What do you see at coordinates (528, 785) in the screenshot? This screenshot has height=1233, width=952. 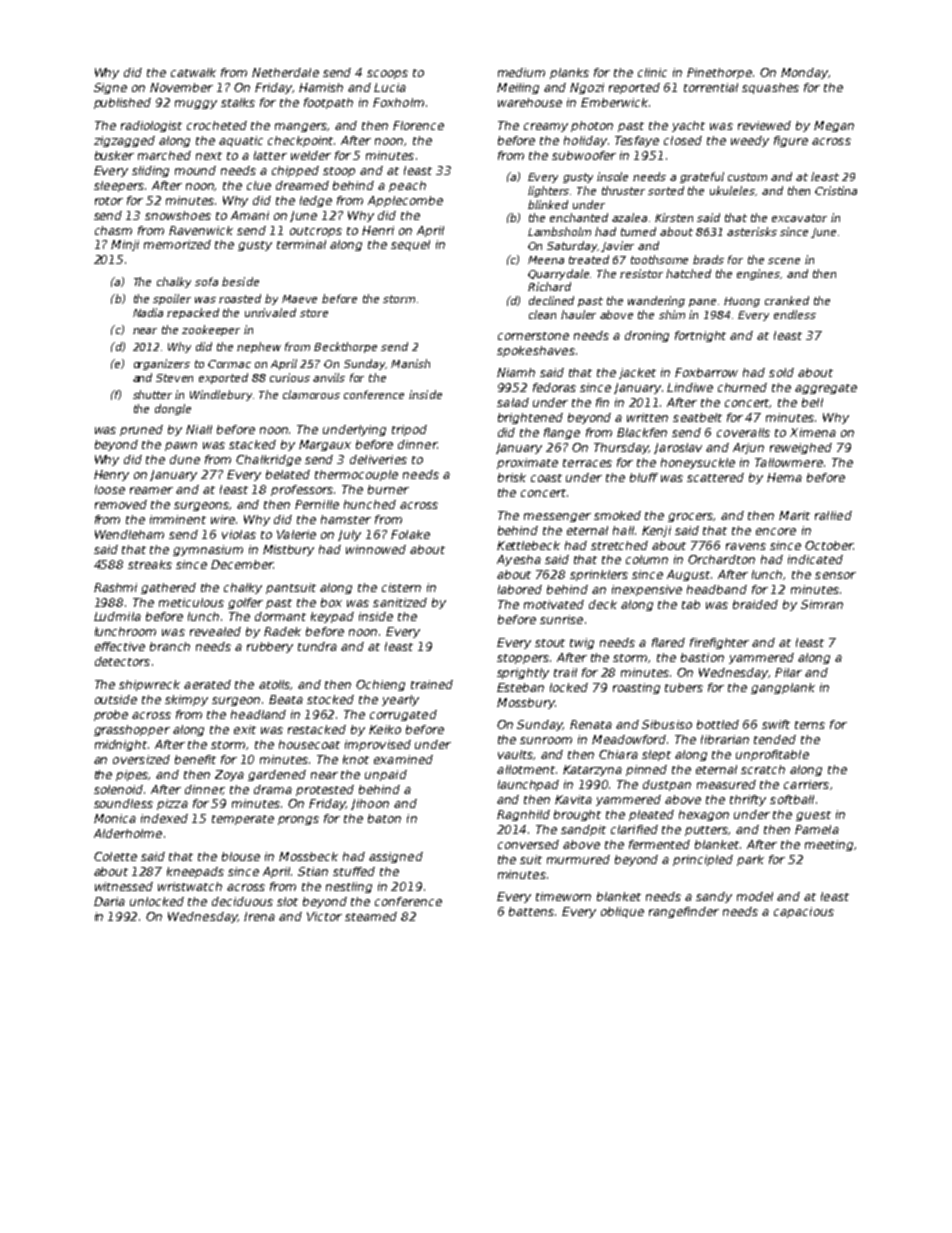 I see `launchpad` at bounding box center [528, 785].
